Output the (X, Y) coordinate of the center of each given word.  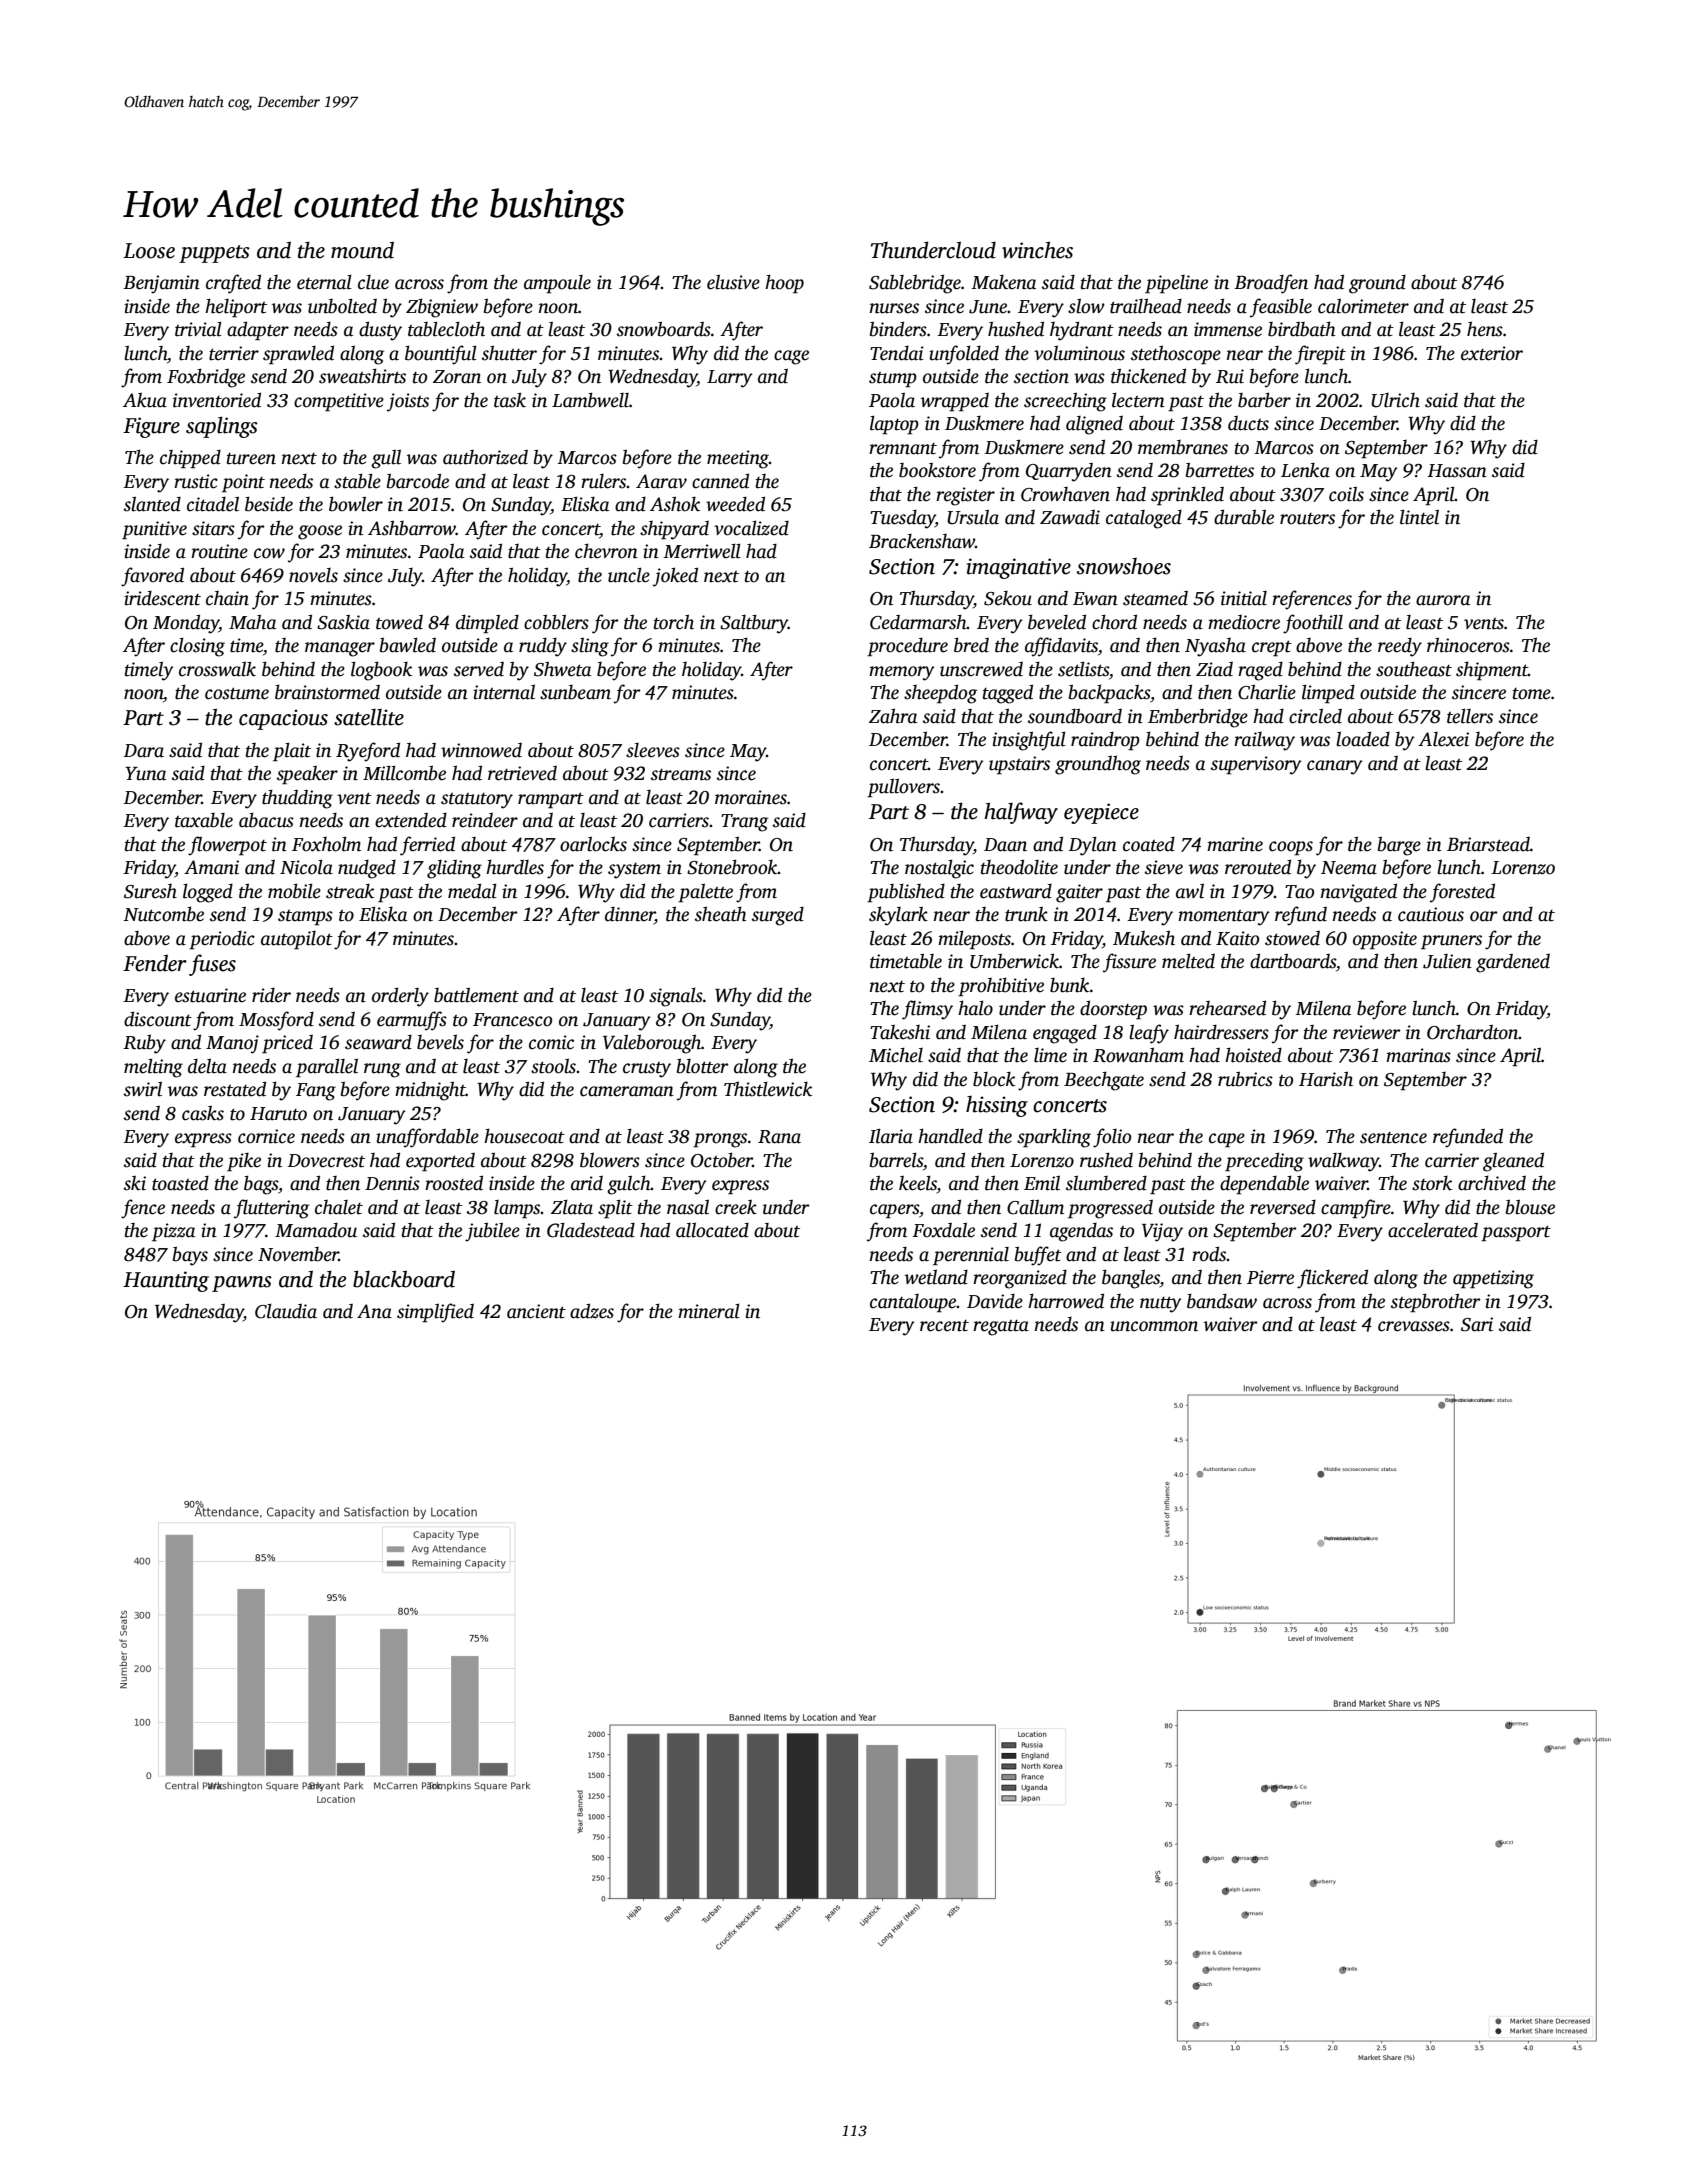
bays (190, 1256)
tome (1532, 694)
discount (158, 1019)
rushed (1106, 1160)
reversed (1283, 1207)
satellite (369, 717)
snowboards (664, 329)
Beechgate (1104, 1081)
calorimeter (1363, 306)
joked (675, 577)
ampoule (557, 284)
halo (975, 1008)
